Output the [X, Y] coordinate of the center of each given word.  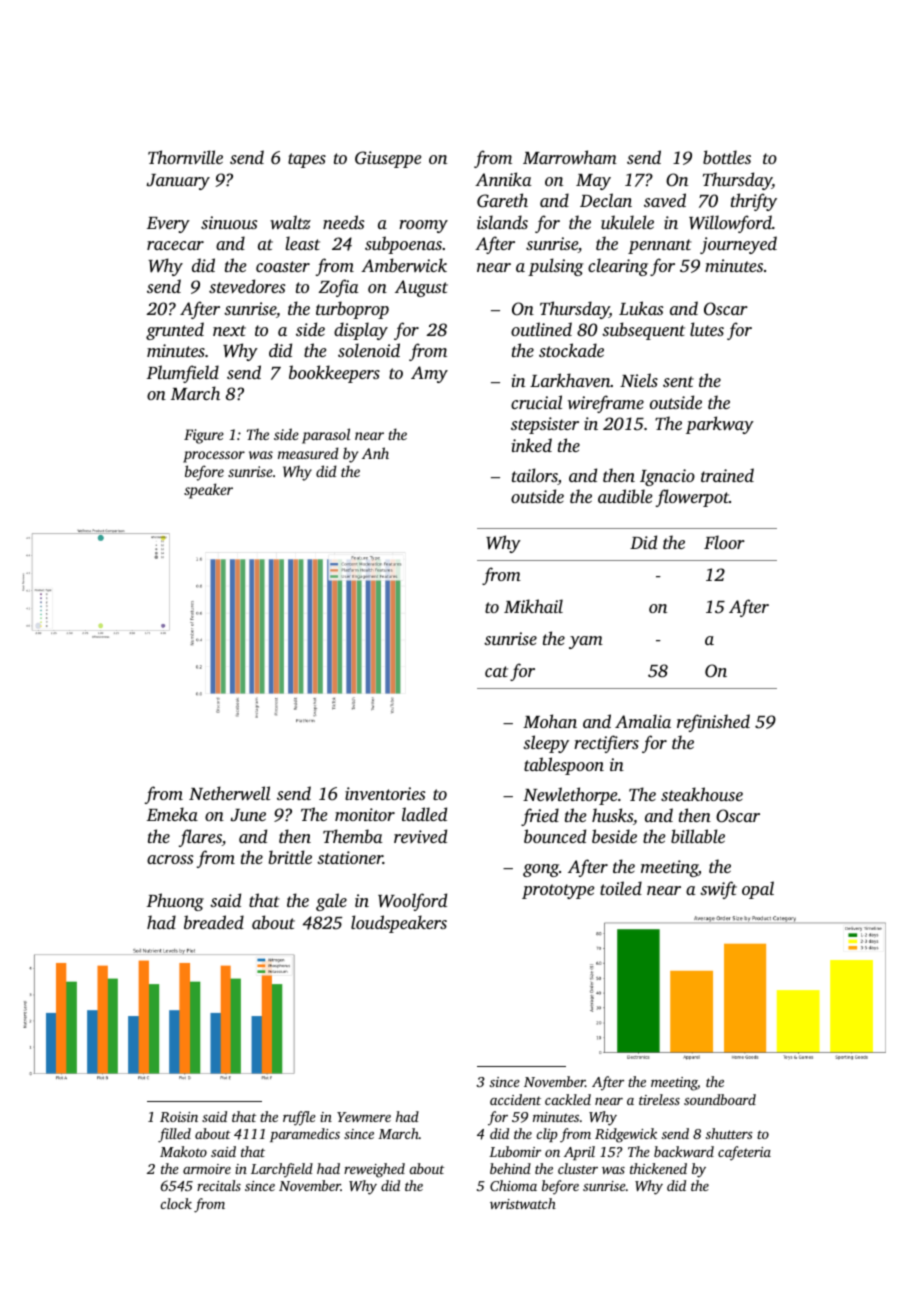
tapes [307, 160]
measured [308, 453]
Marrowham [570, 157]
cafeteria [744, 1153]
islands [502, 222]
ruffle [299, 1118]
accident [515, 1099]
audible [625, 496]
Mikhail [533, 606]
